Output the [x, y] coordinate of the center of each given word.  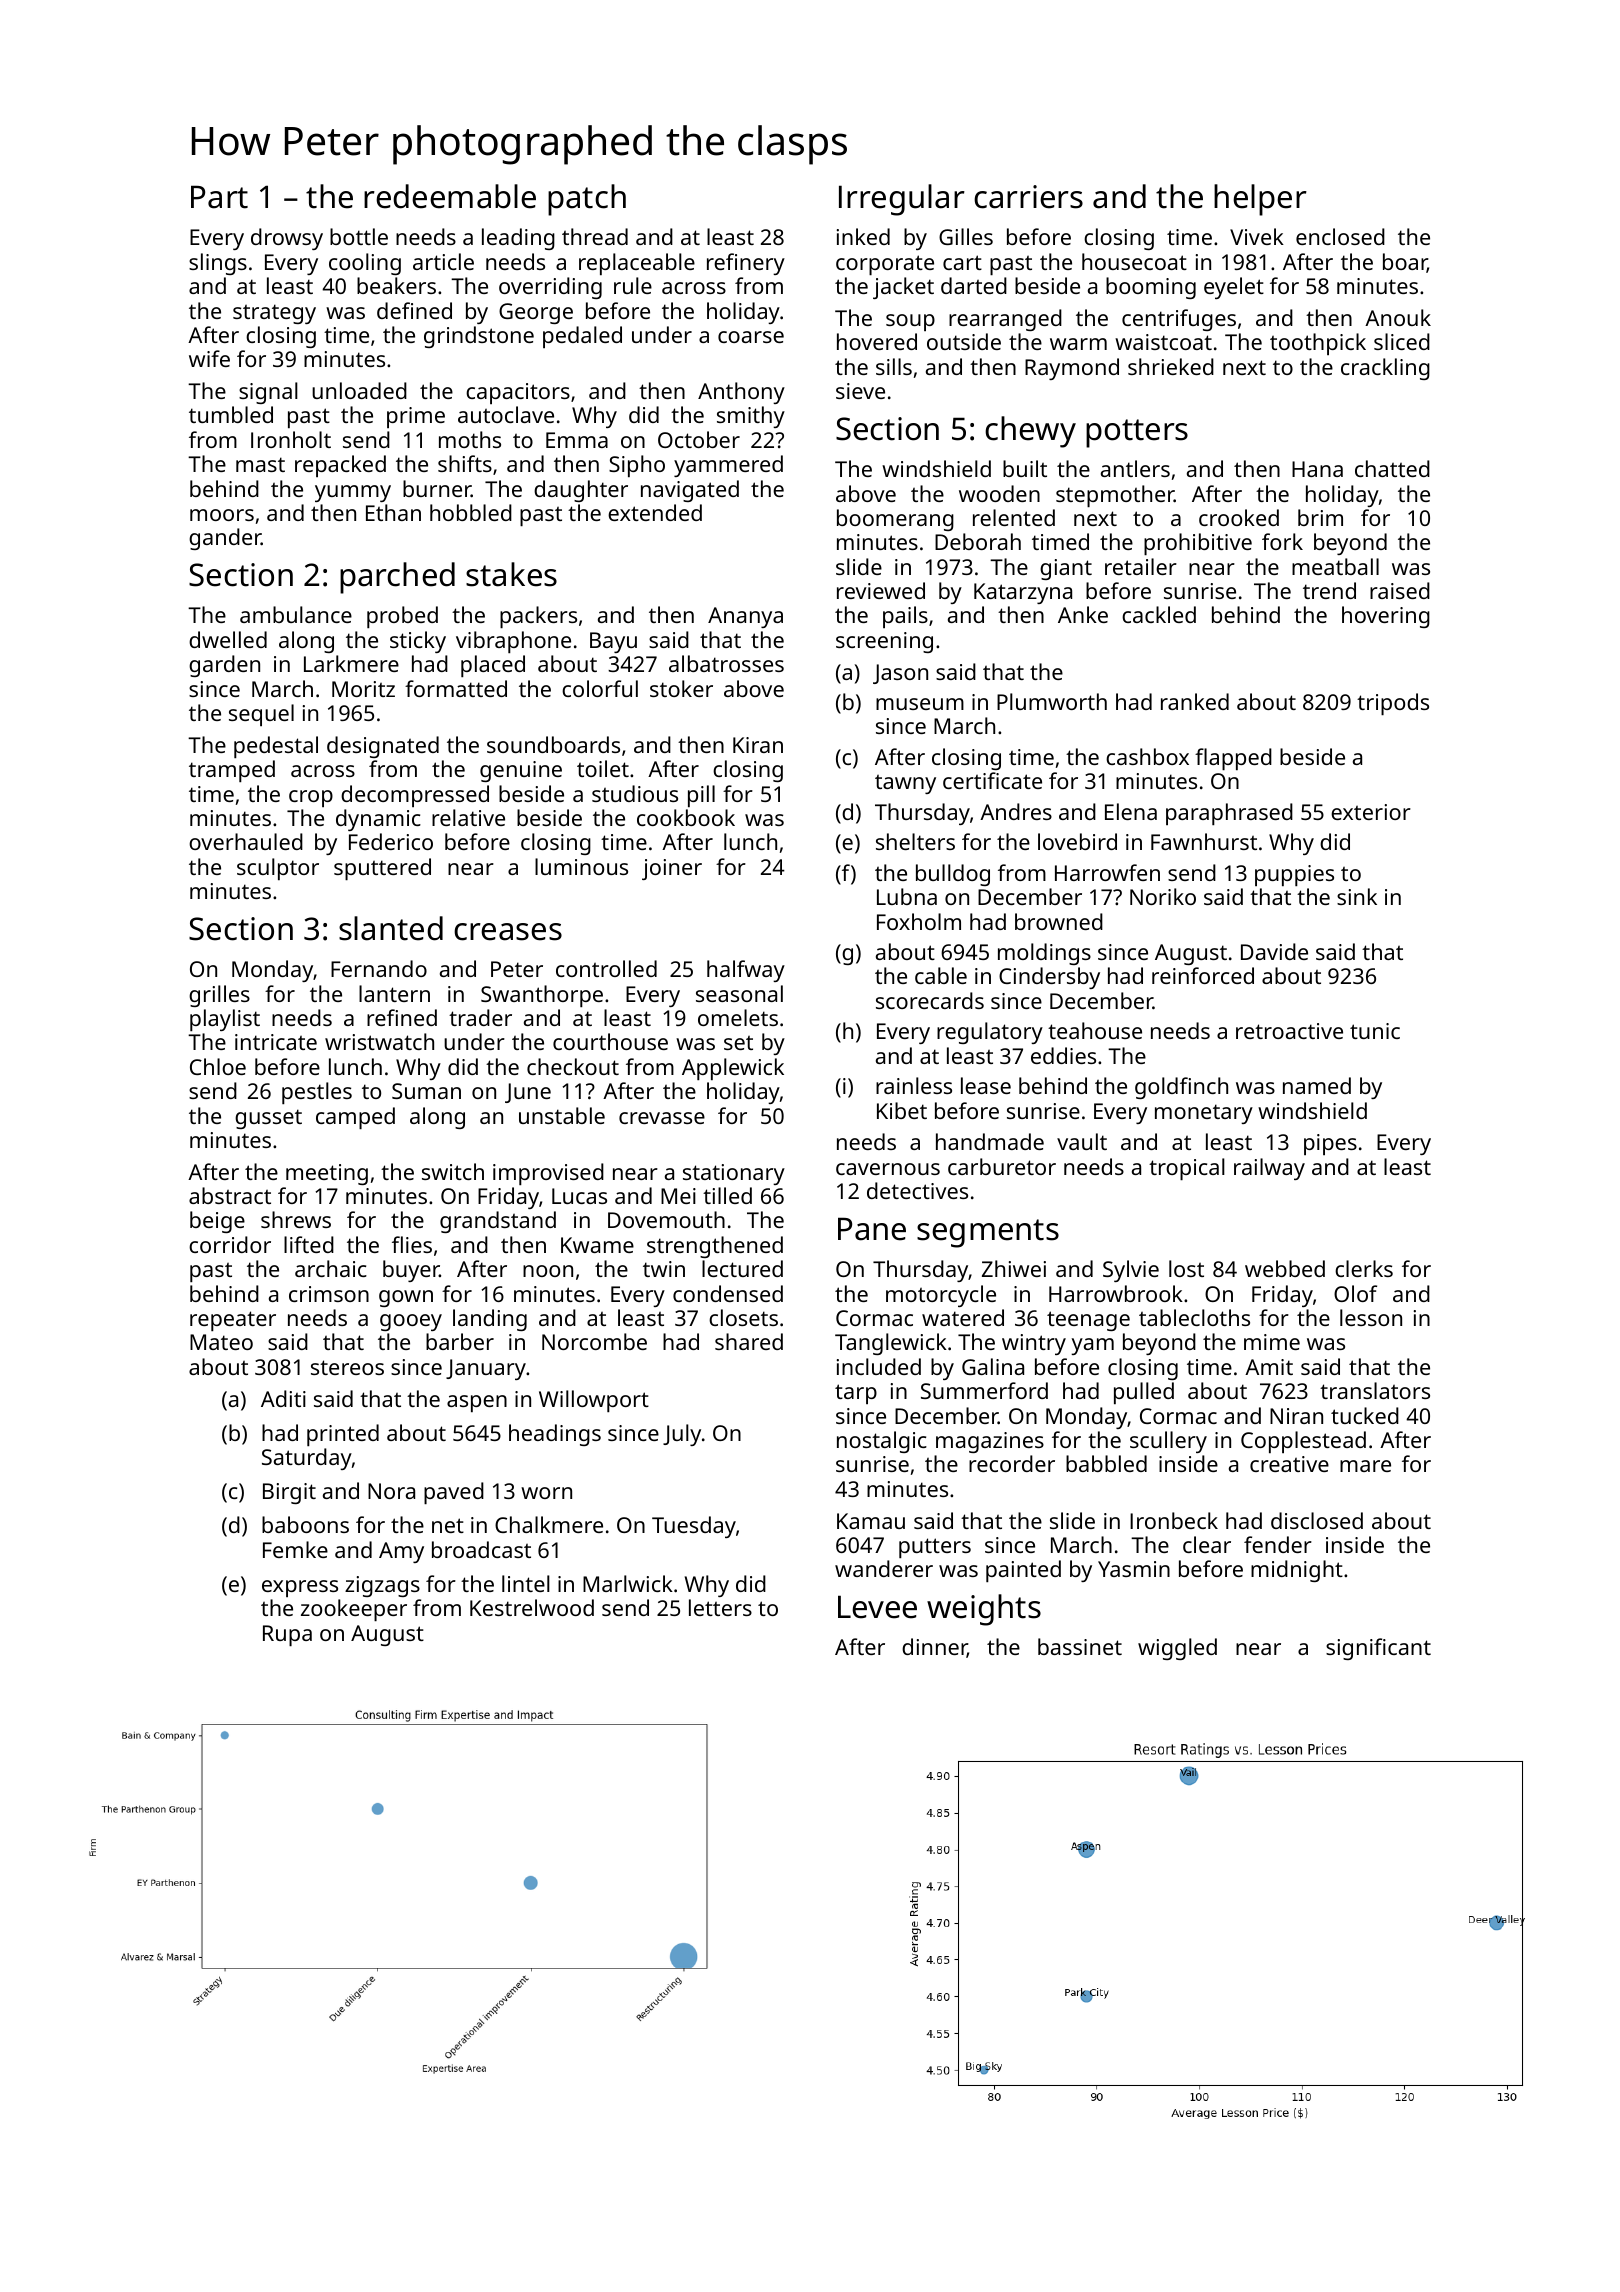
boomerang [895, 520]
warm [1078, 344]
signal [268, 393]
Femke [295, 1549]
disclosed [1317, 1520]
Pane [872, 1229]
